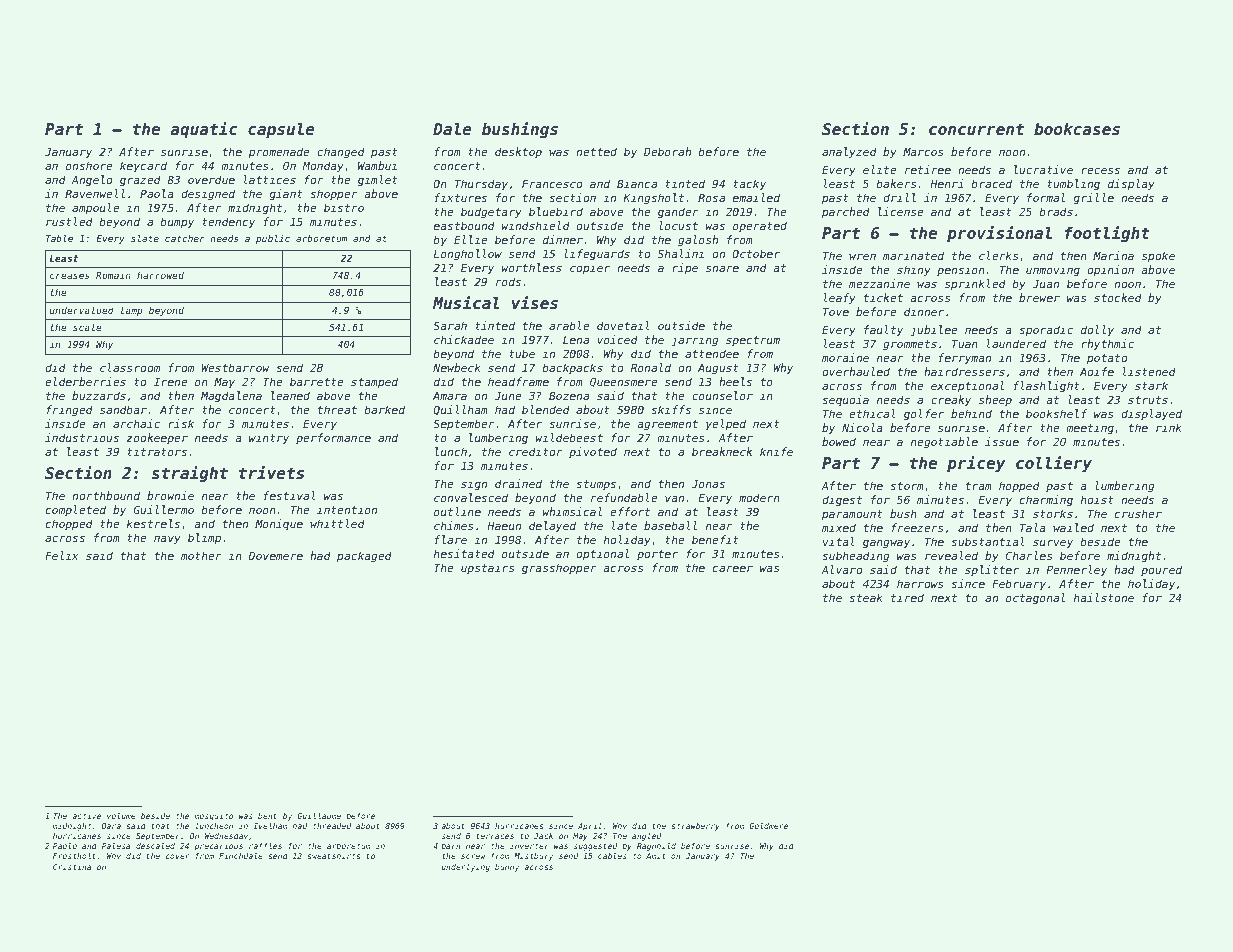 This screenshot has width=1233, height=952. I want to click on bent, so click(267, 816).
